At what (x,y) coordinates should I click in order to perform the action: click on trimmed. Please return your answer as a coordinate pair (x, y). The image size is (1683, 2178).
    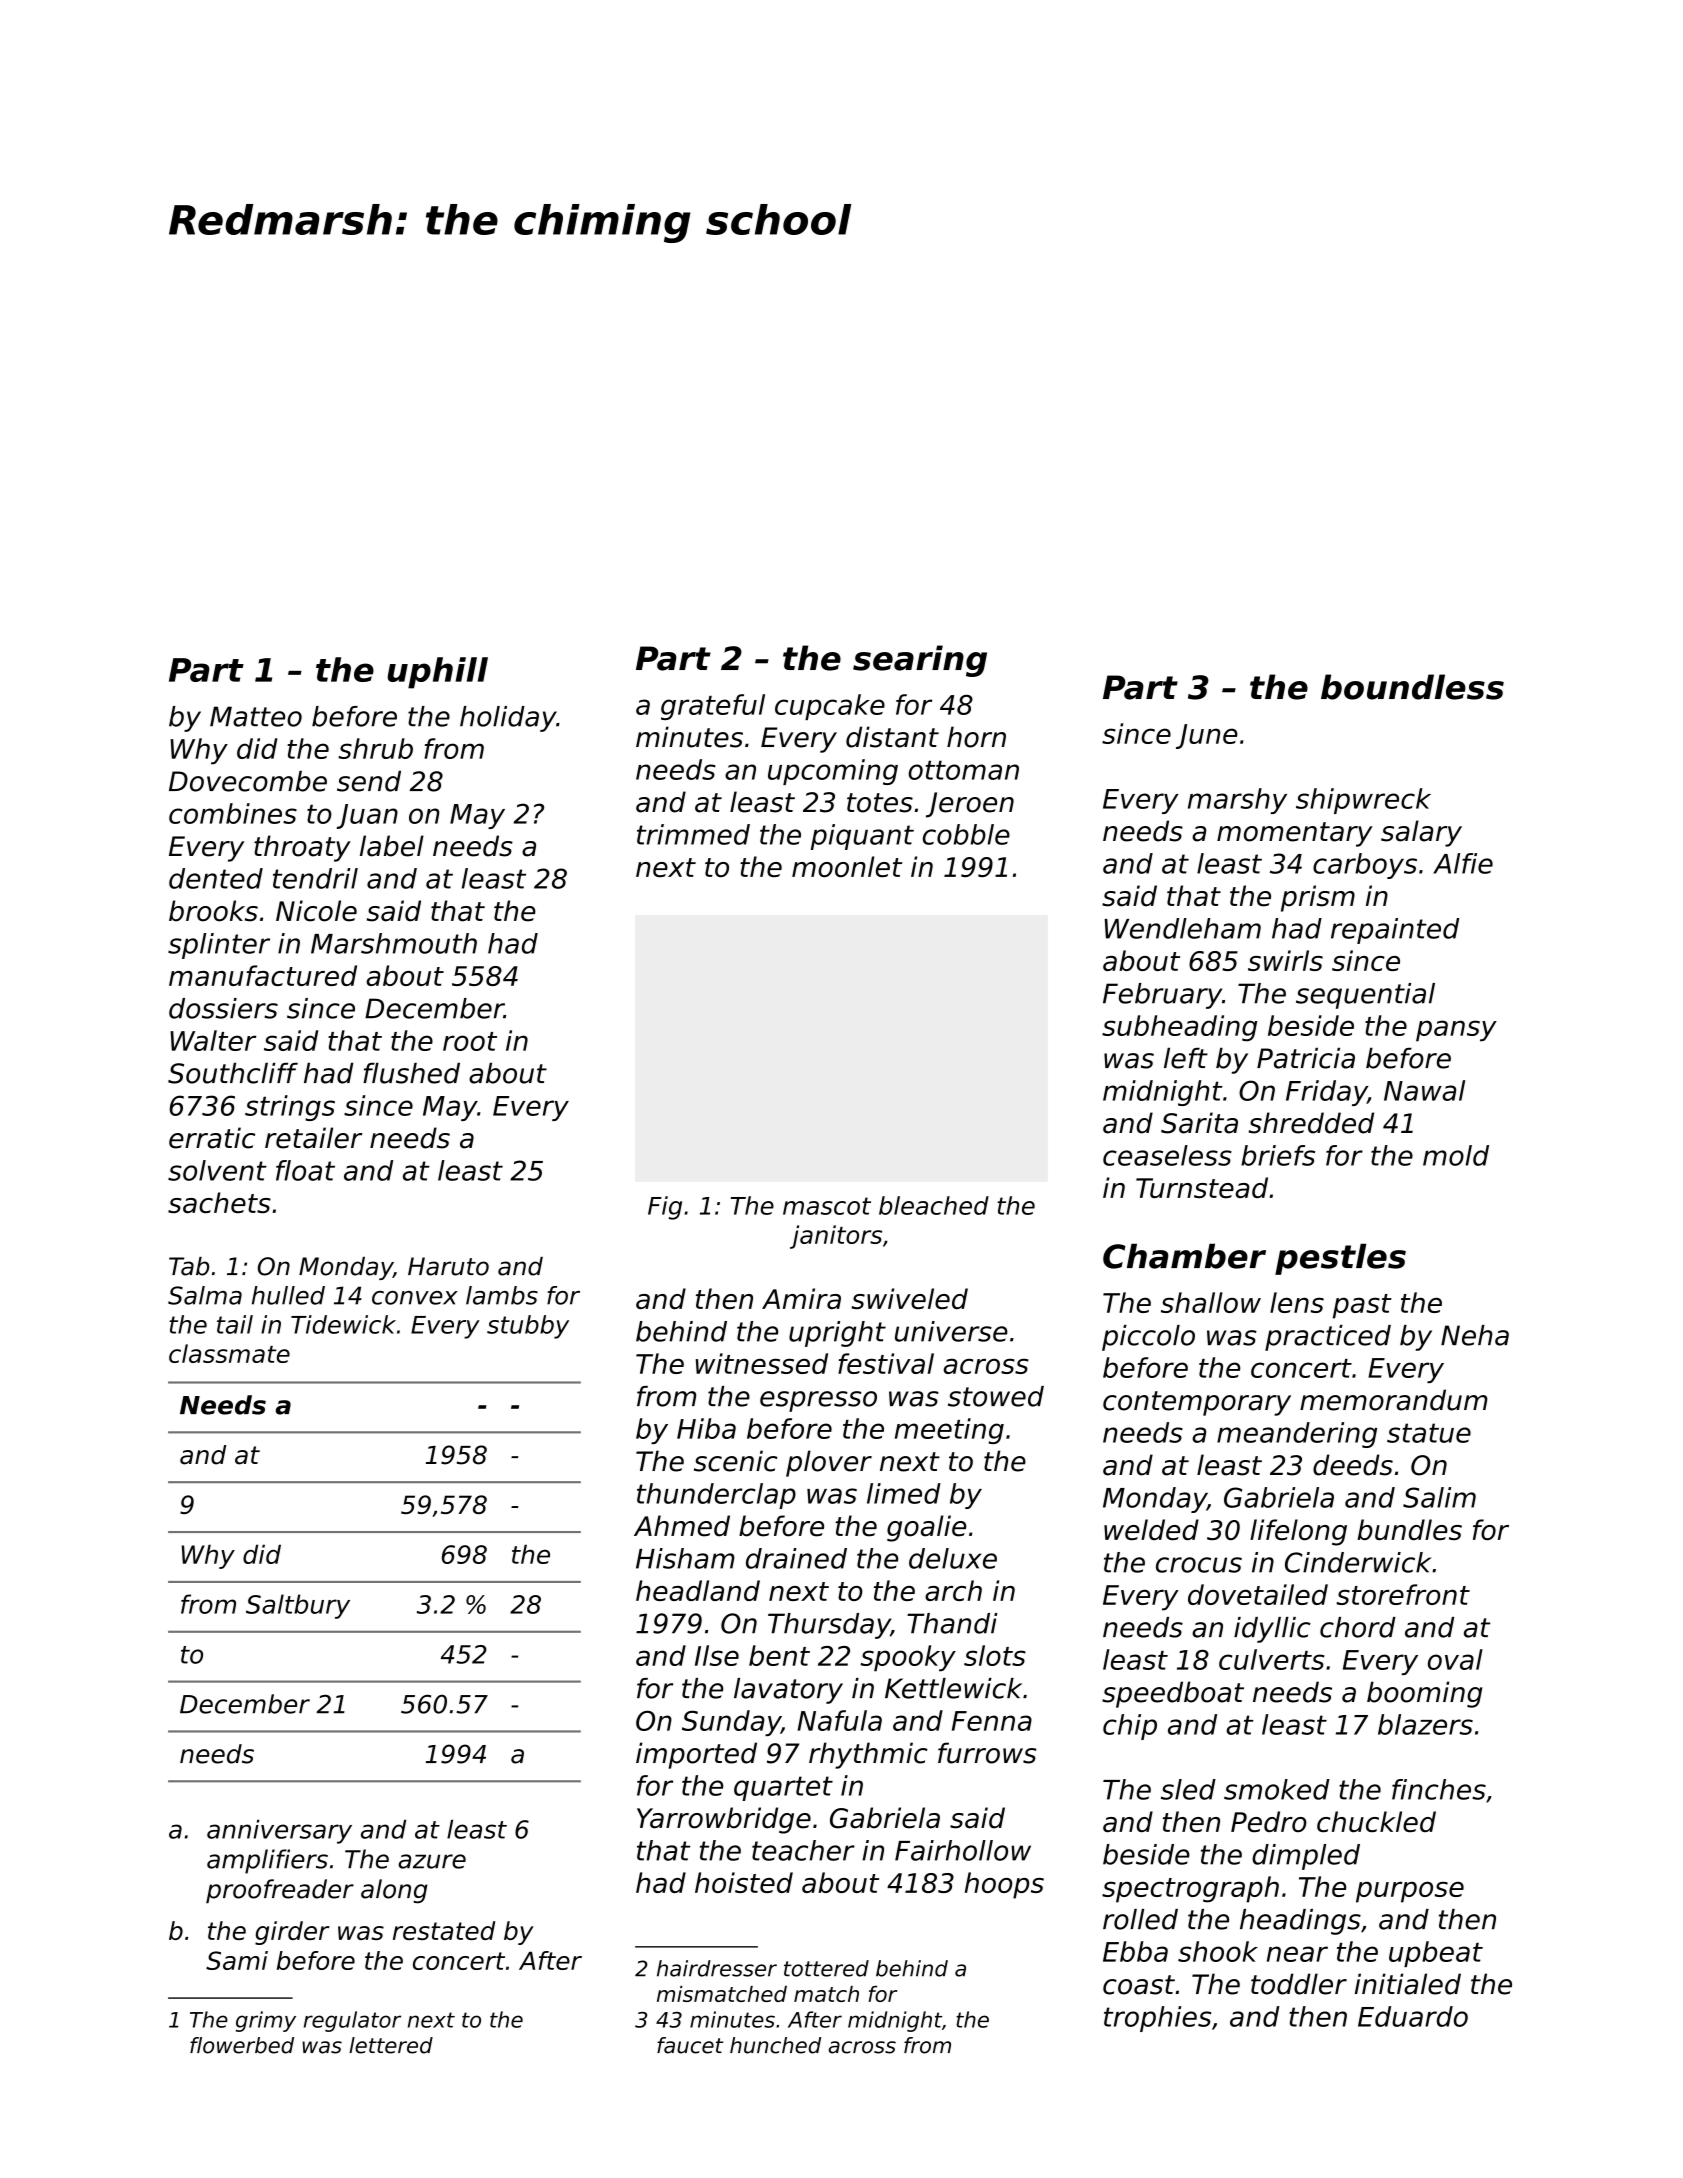
    Looking at the image, I should click on (693, 834).
